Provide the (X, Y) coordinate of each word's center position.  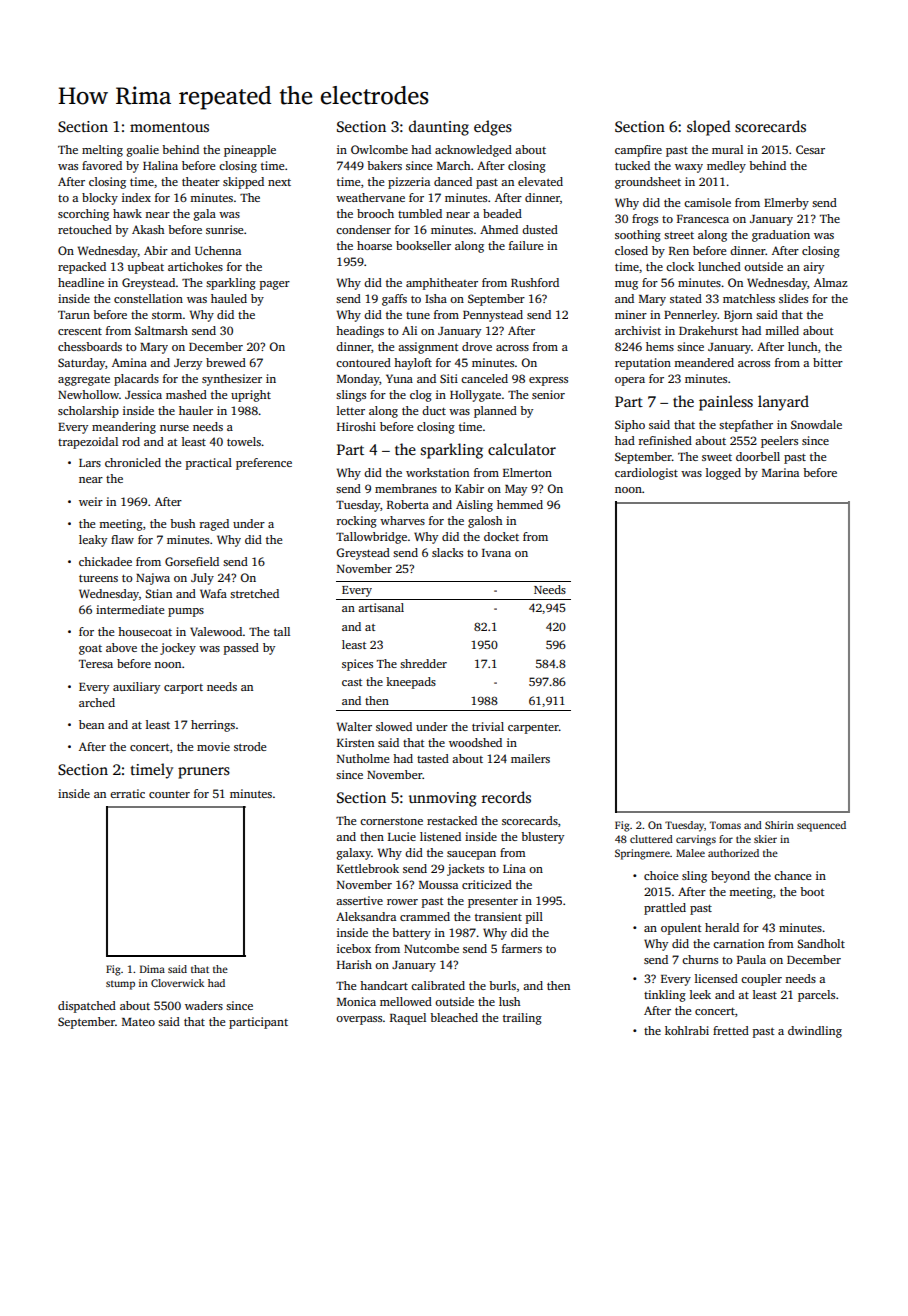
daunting (439, 128)
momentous (169, 127)
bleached (454, 1017)
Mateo (138, 1022)
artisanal (381, 607)
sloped (709, 128)
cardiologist (646, 474)
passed (241, 649)
